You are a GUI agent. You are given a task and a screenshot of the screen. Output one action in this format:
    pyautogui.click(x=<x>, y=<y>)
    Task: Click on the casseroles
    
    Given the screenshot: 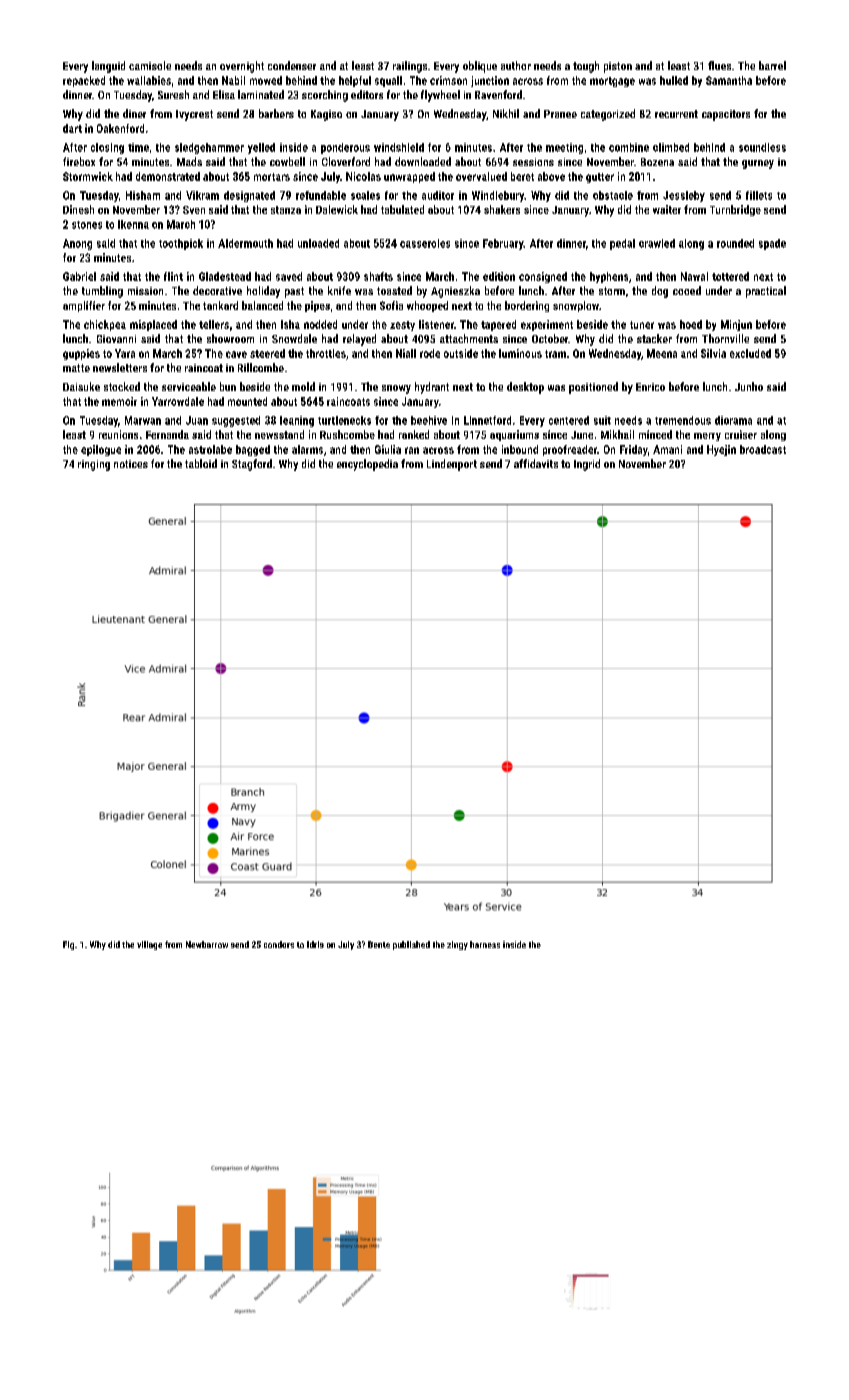 What is the action you would take?
    pyautogui.click(x=425, y=243)
